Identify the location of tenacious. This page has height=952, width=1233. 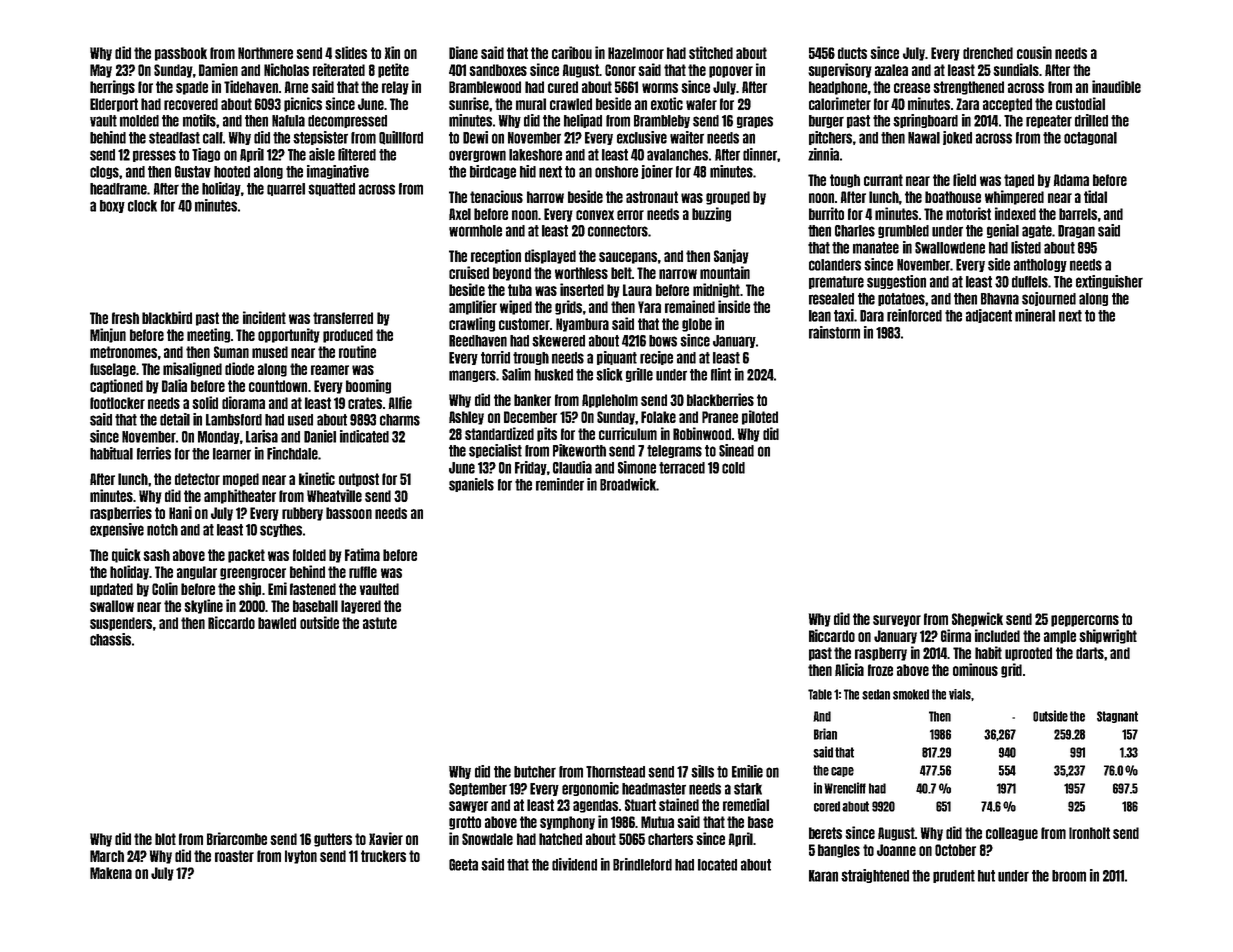
(496, 196).
